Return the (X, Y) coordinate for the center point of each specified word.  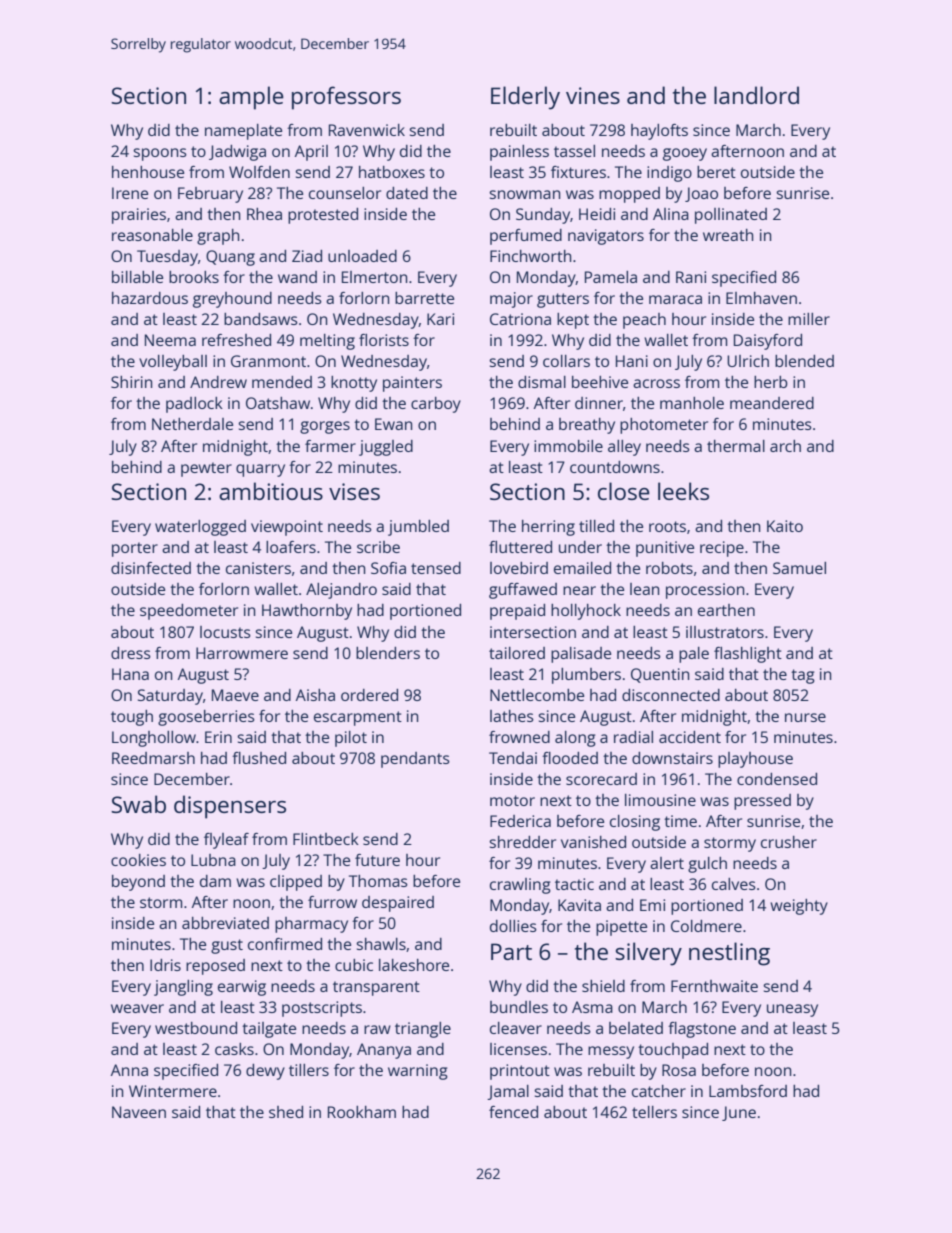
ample (251, 98)
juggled (386, 448)
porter (135, 549)
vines (593, 95)
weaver (137, 1008)
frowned (519, 737)
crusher (789, 842)
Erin (218, 737)
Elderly (525, 98)
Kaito (785, 526)
